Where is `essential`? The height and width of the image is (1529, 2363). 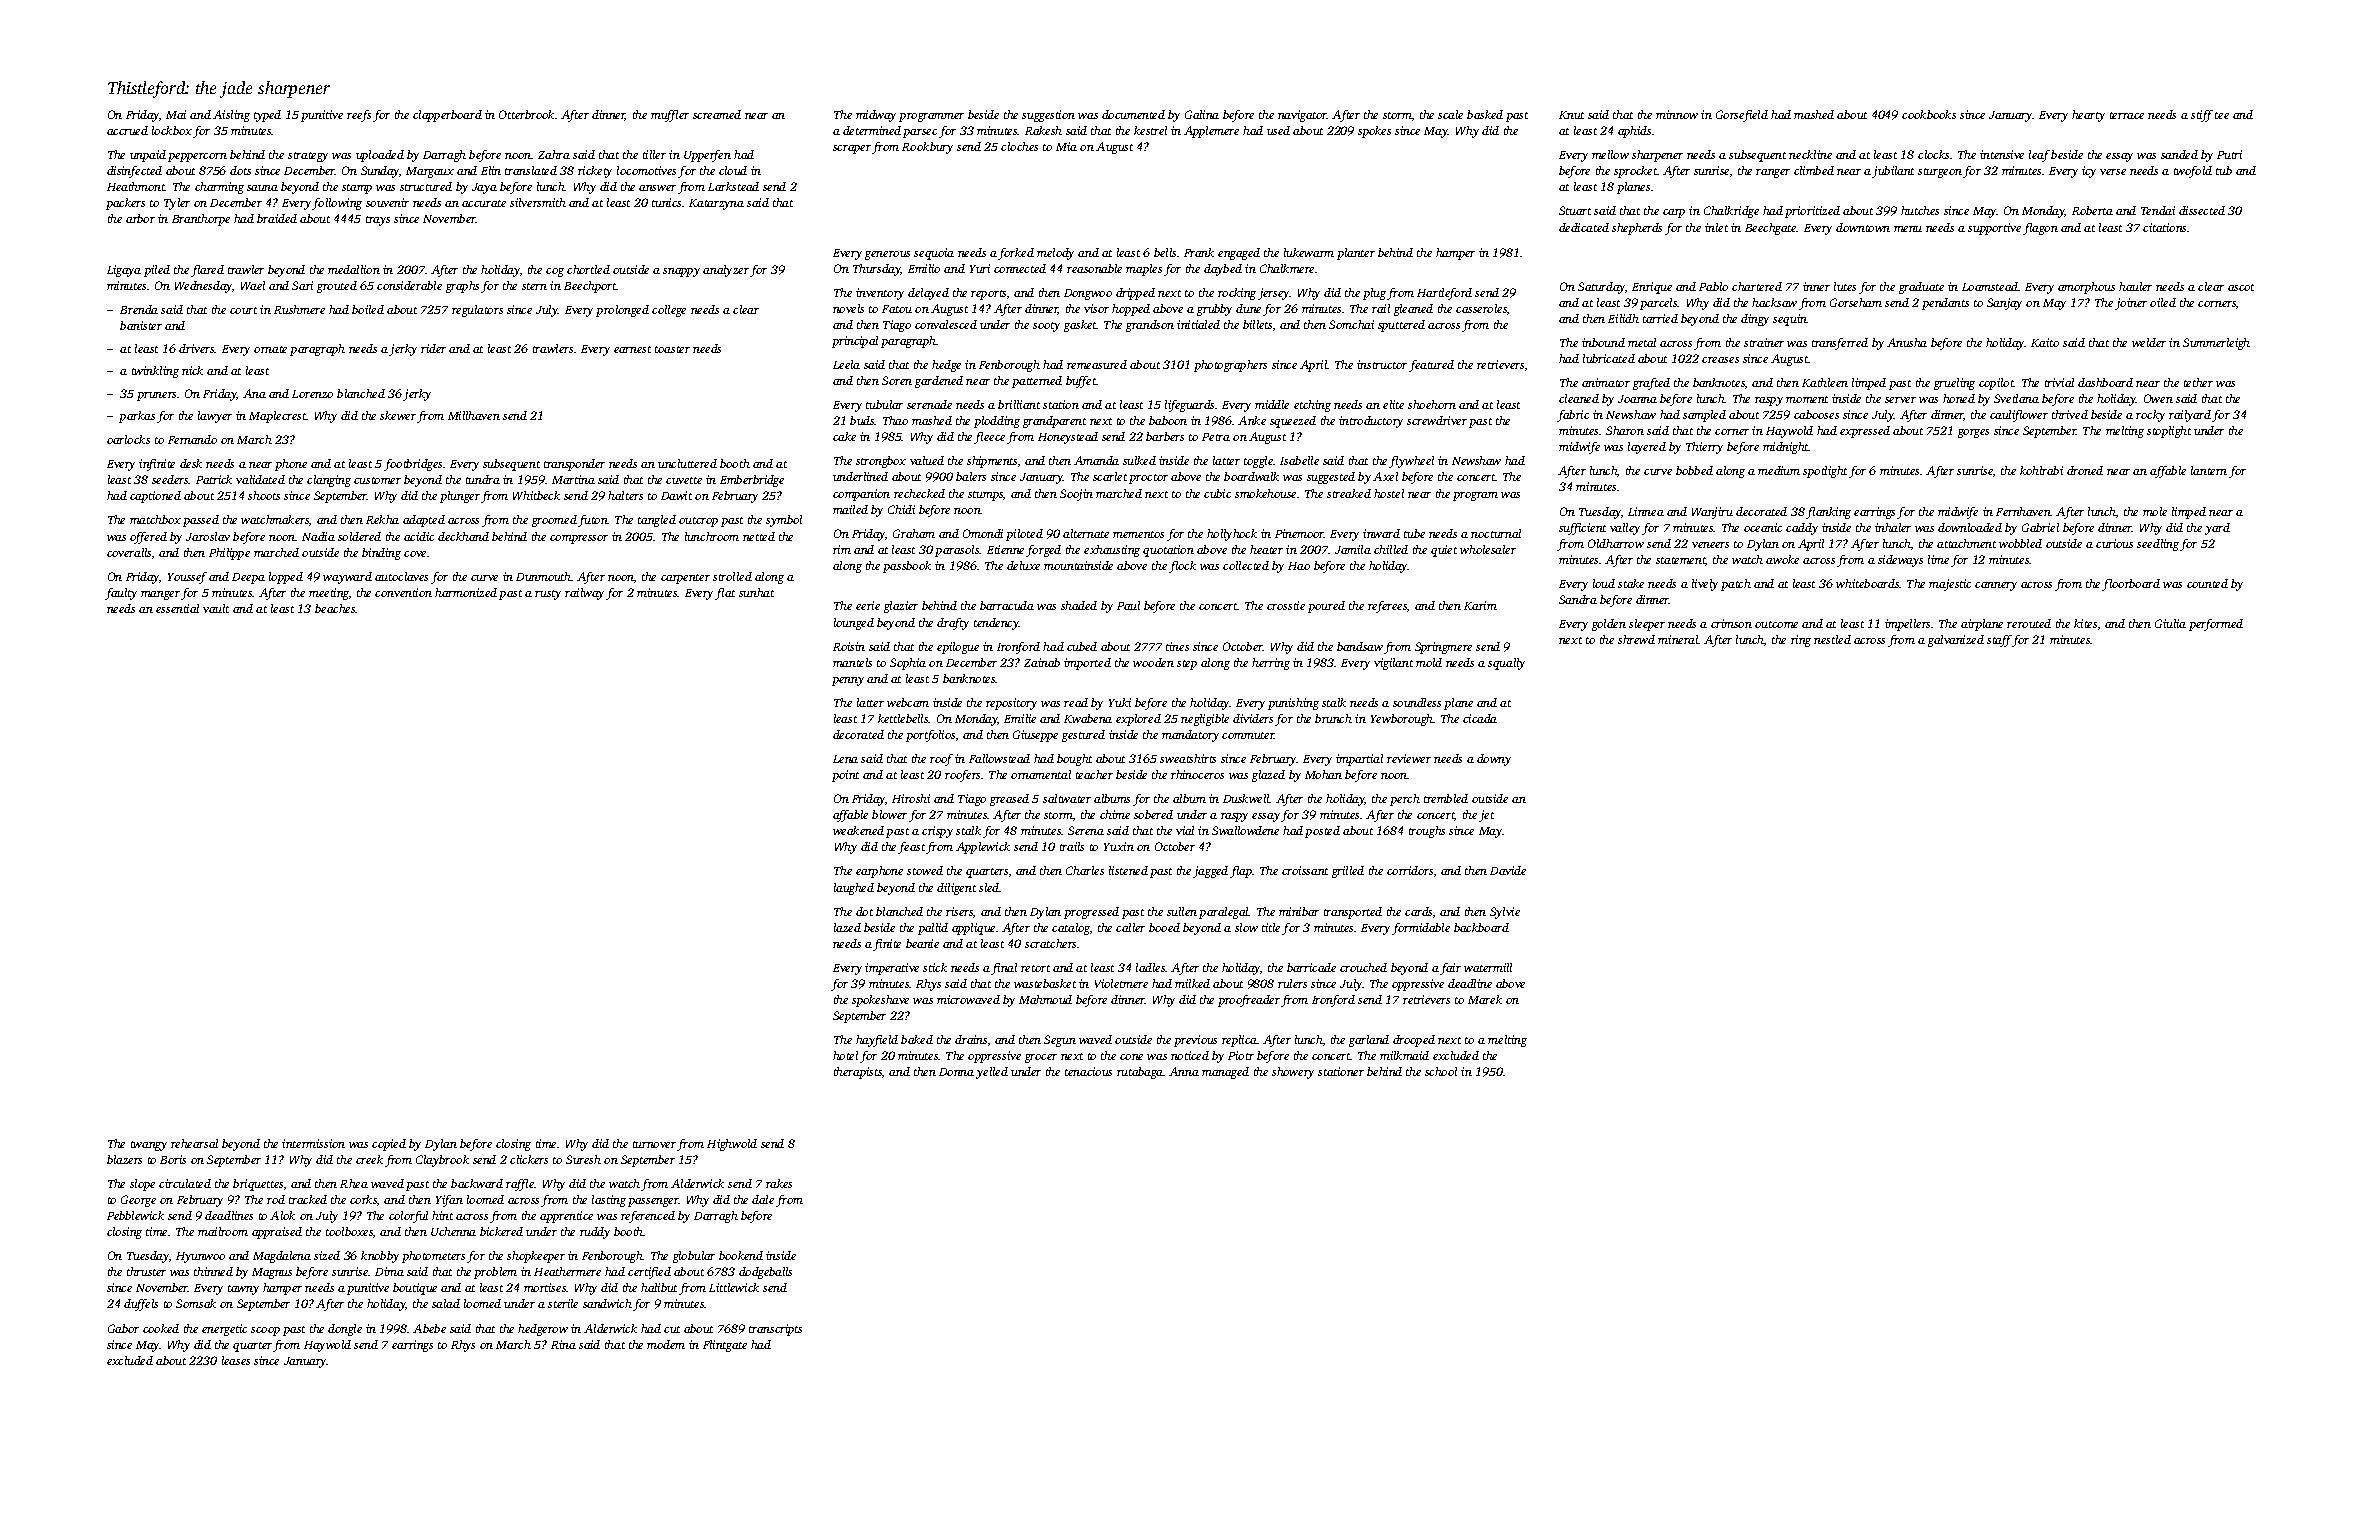
essential is located at coordinates (177, 608).
